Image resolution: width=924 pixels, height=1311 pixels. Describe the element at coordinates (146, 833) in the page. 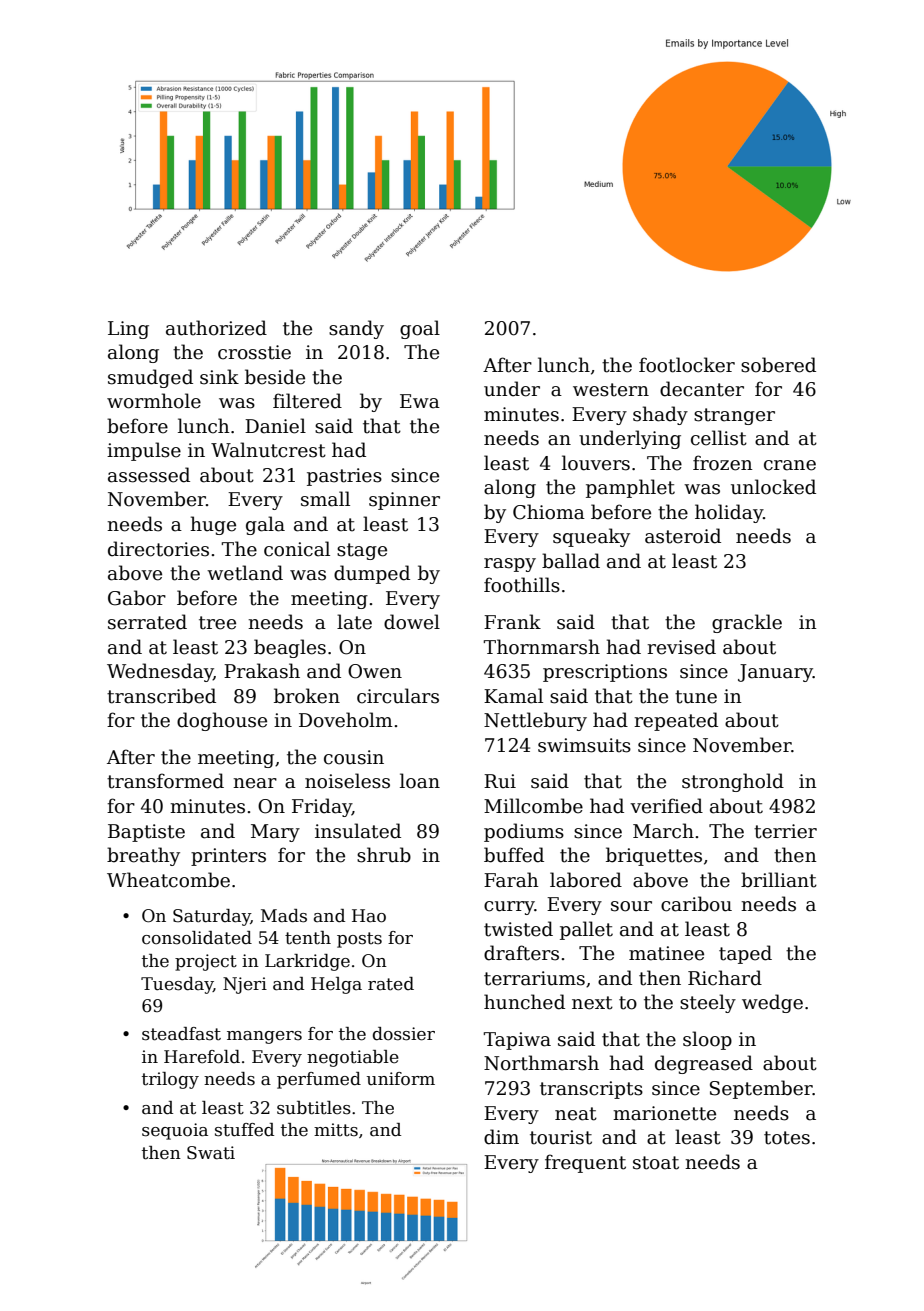

I see `Baptiste` at that location.
